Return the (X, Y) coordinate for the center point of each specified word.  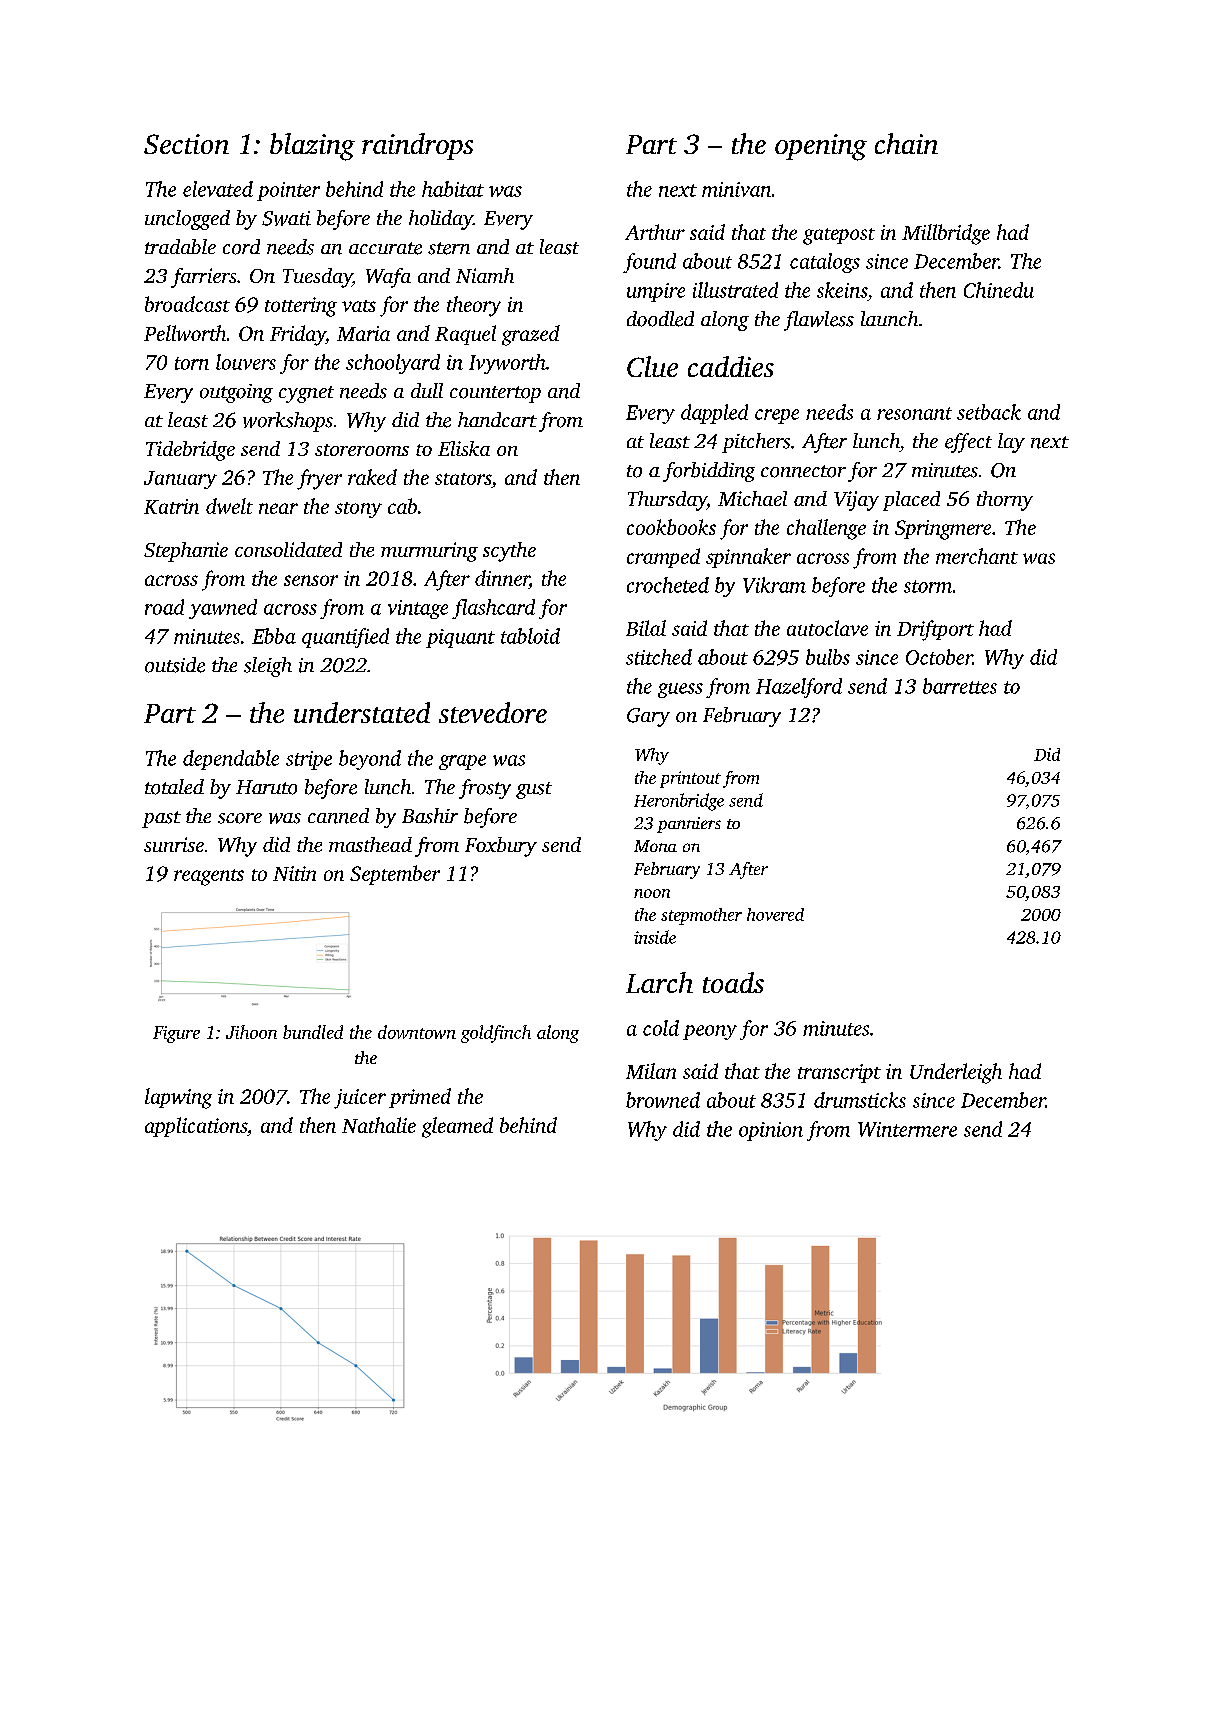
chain (906, 143)
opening (821, 147)
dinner (502, 578)
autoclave (827, 628)
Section (186, 144)
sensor (311, 580)
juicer (360, 1099)
